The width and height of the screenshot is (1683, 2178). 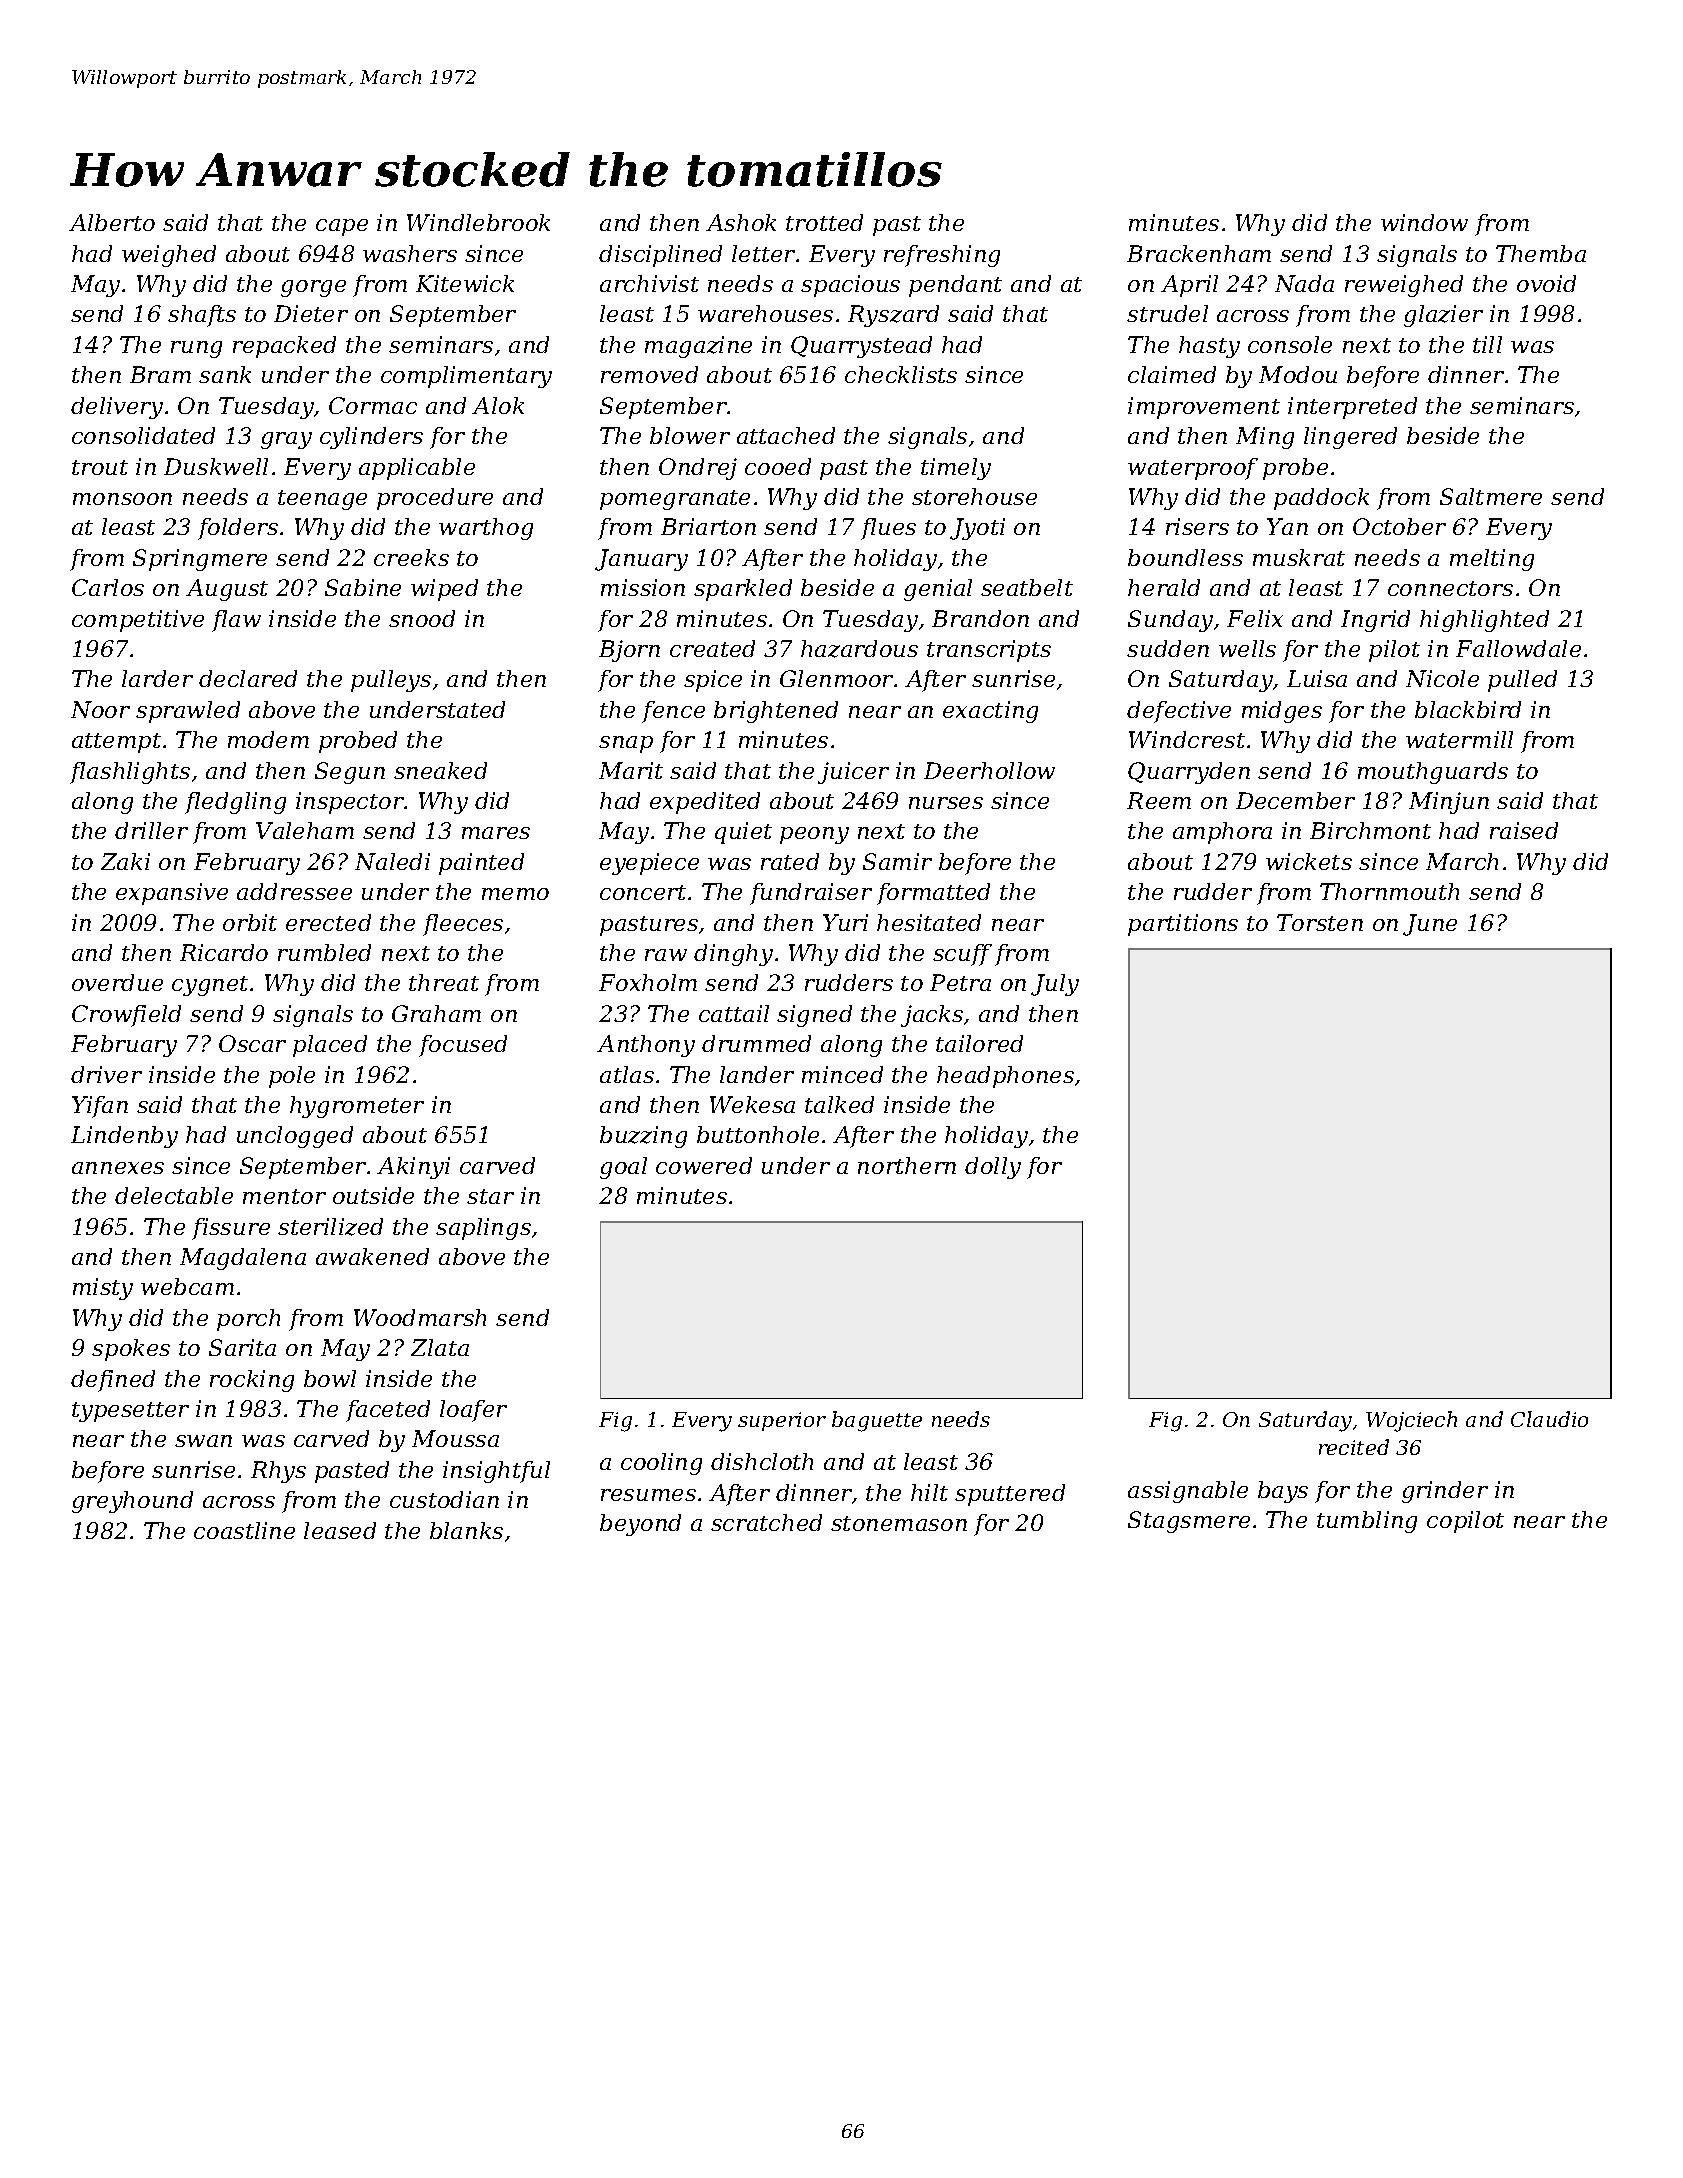 What do you see at coordinates (1209, 347) in the screenshot?
I see `hasty` at bounding box center [1209, 347].
